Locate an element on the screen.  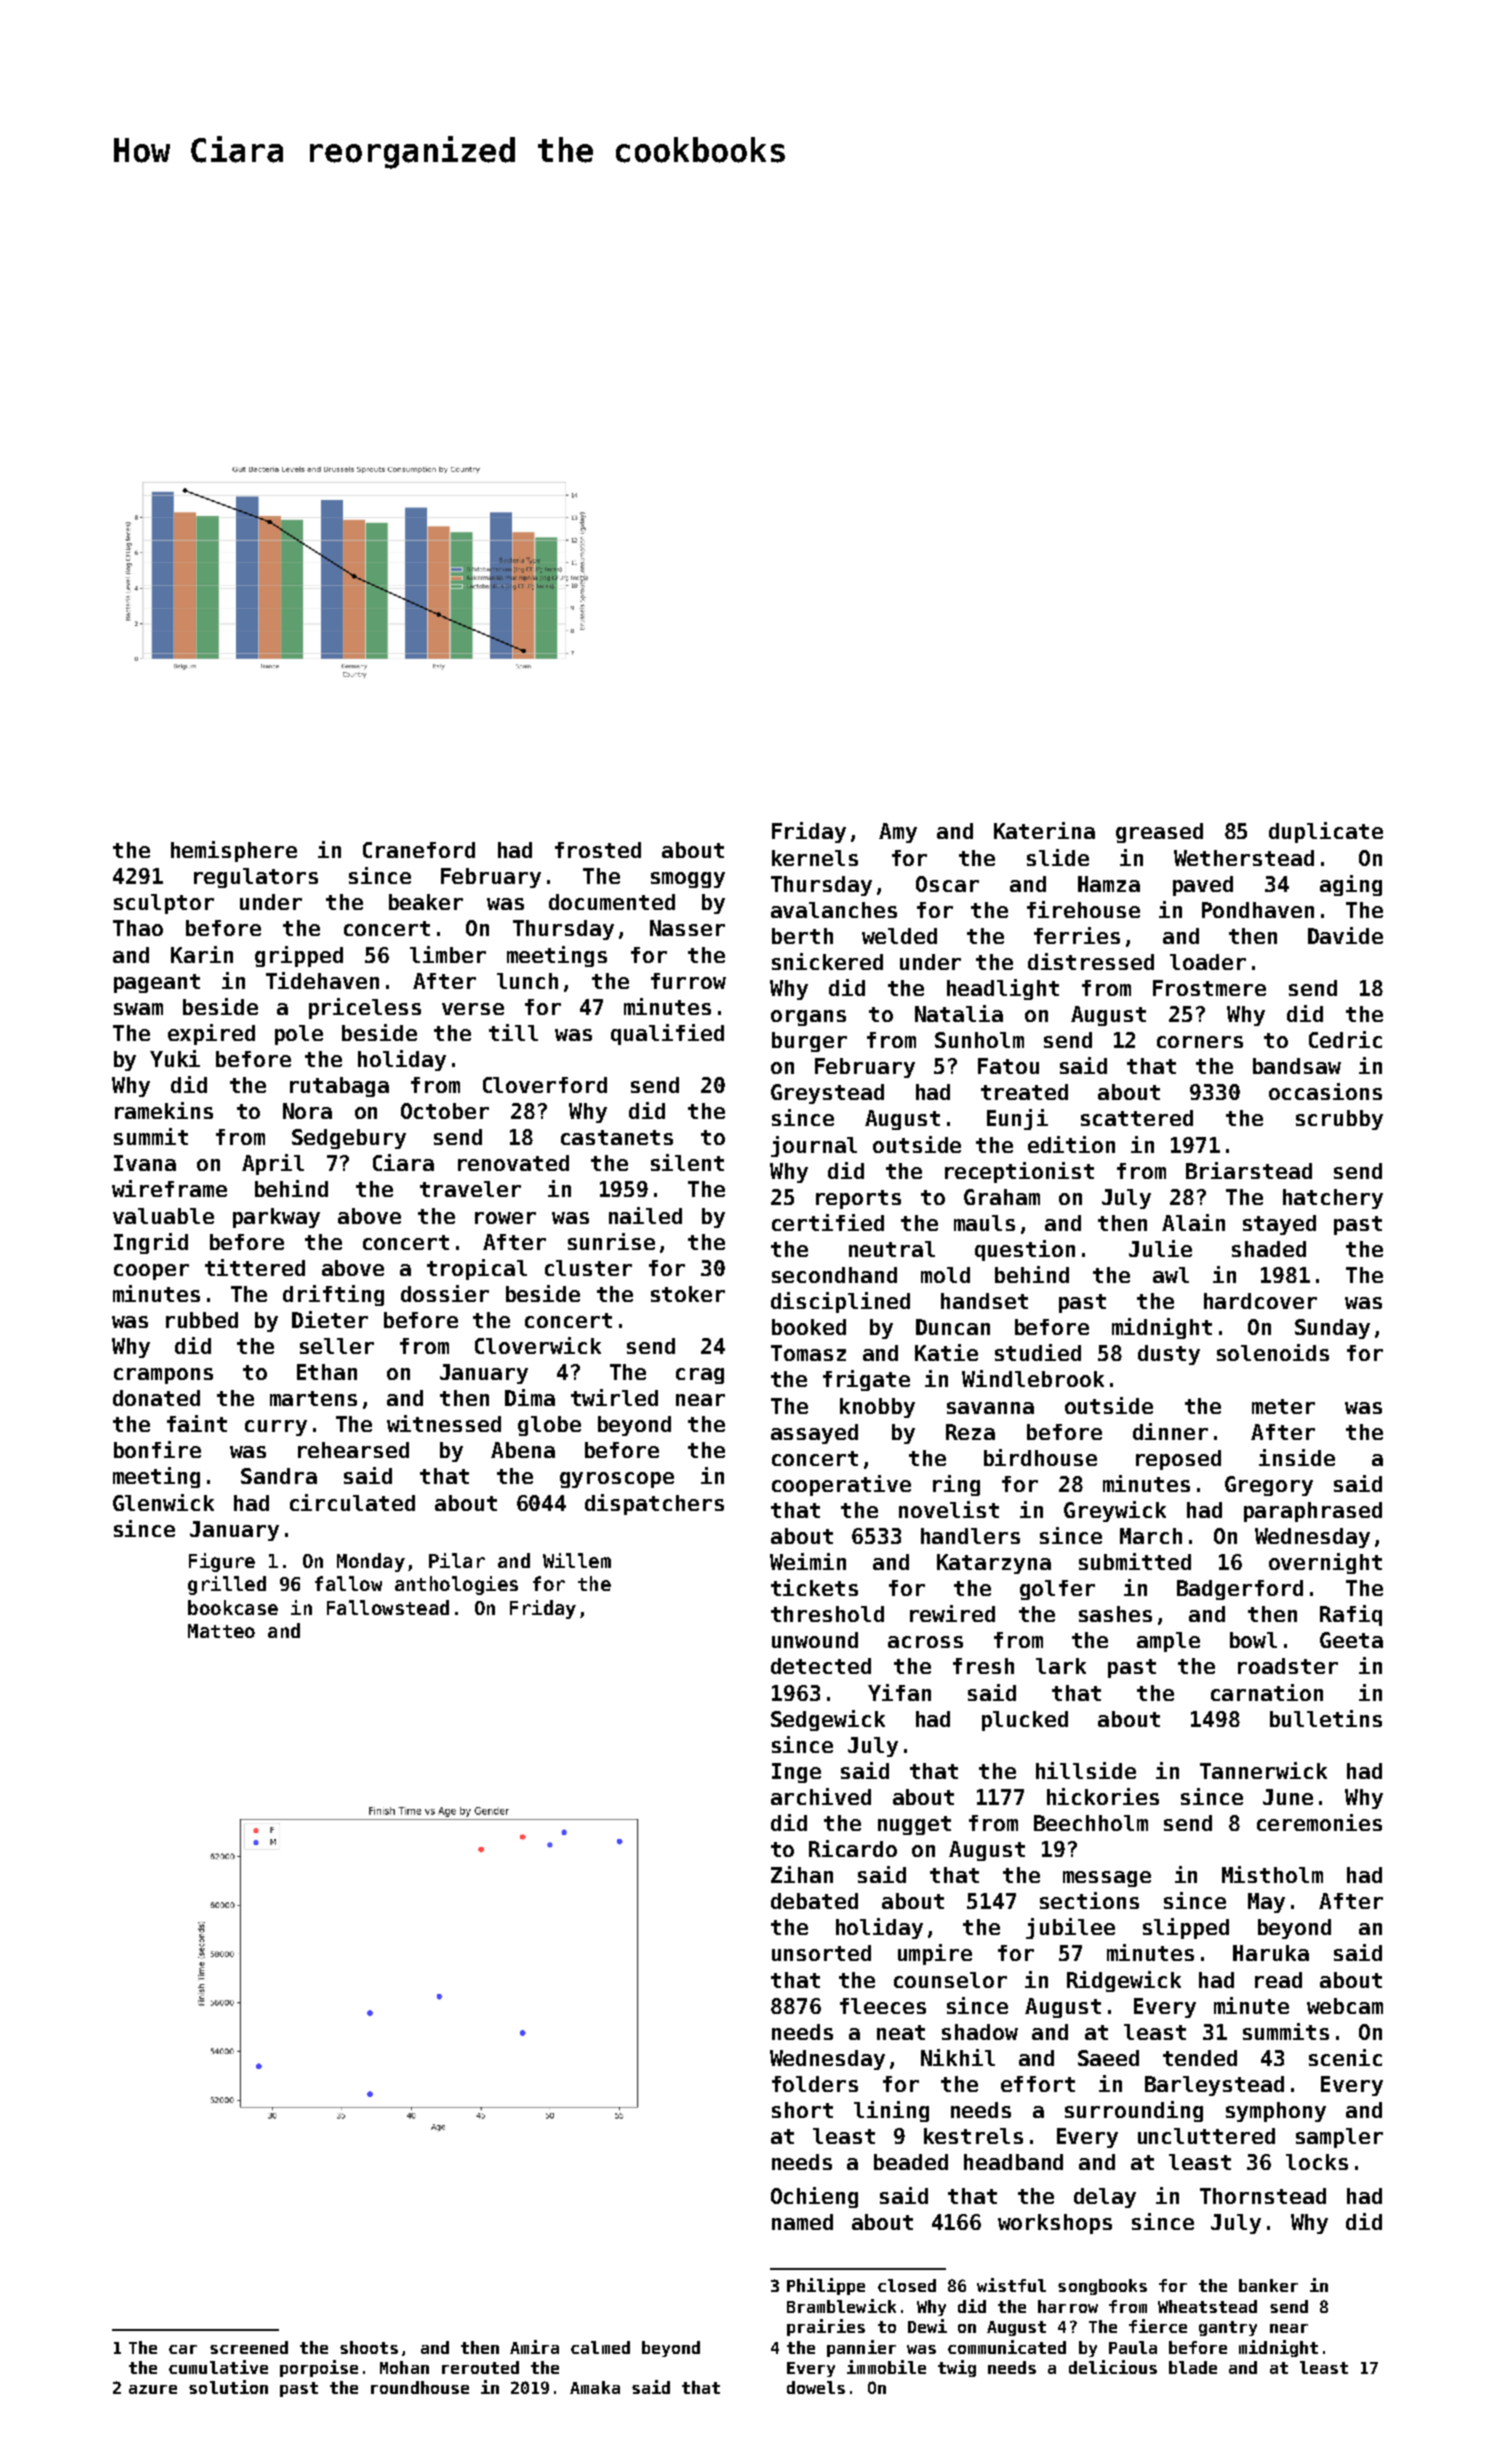
Mistholm is located at coordinates (1272, 1874).
